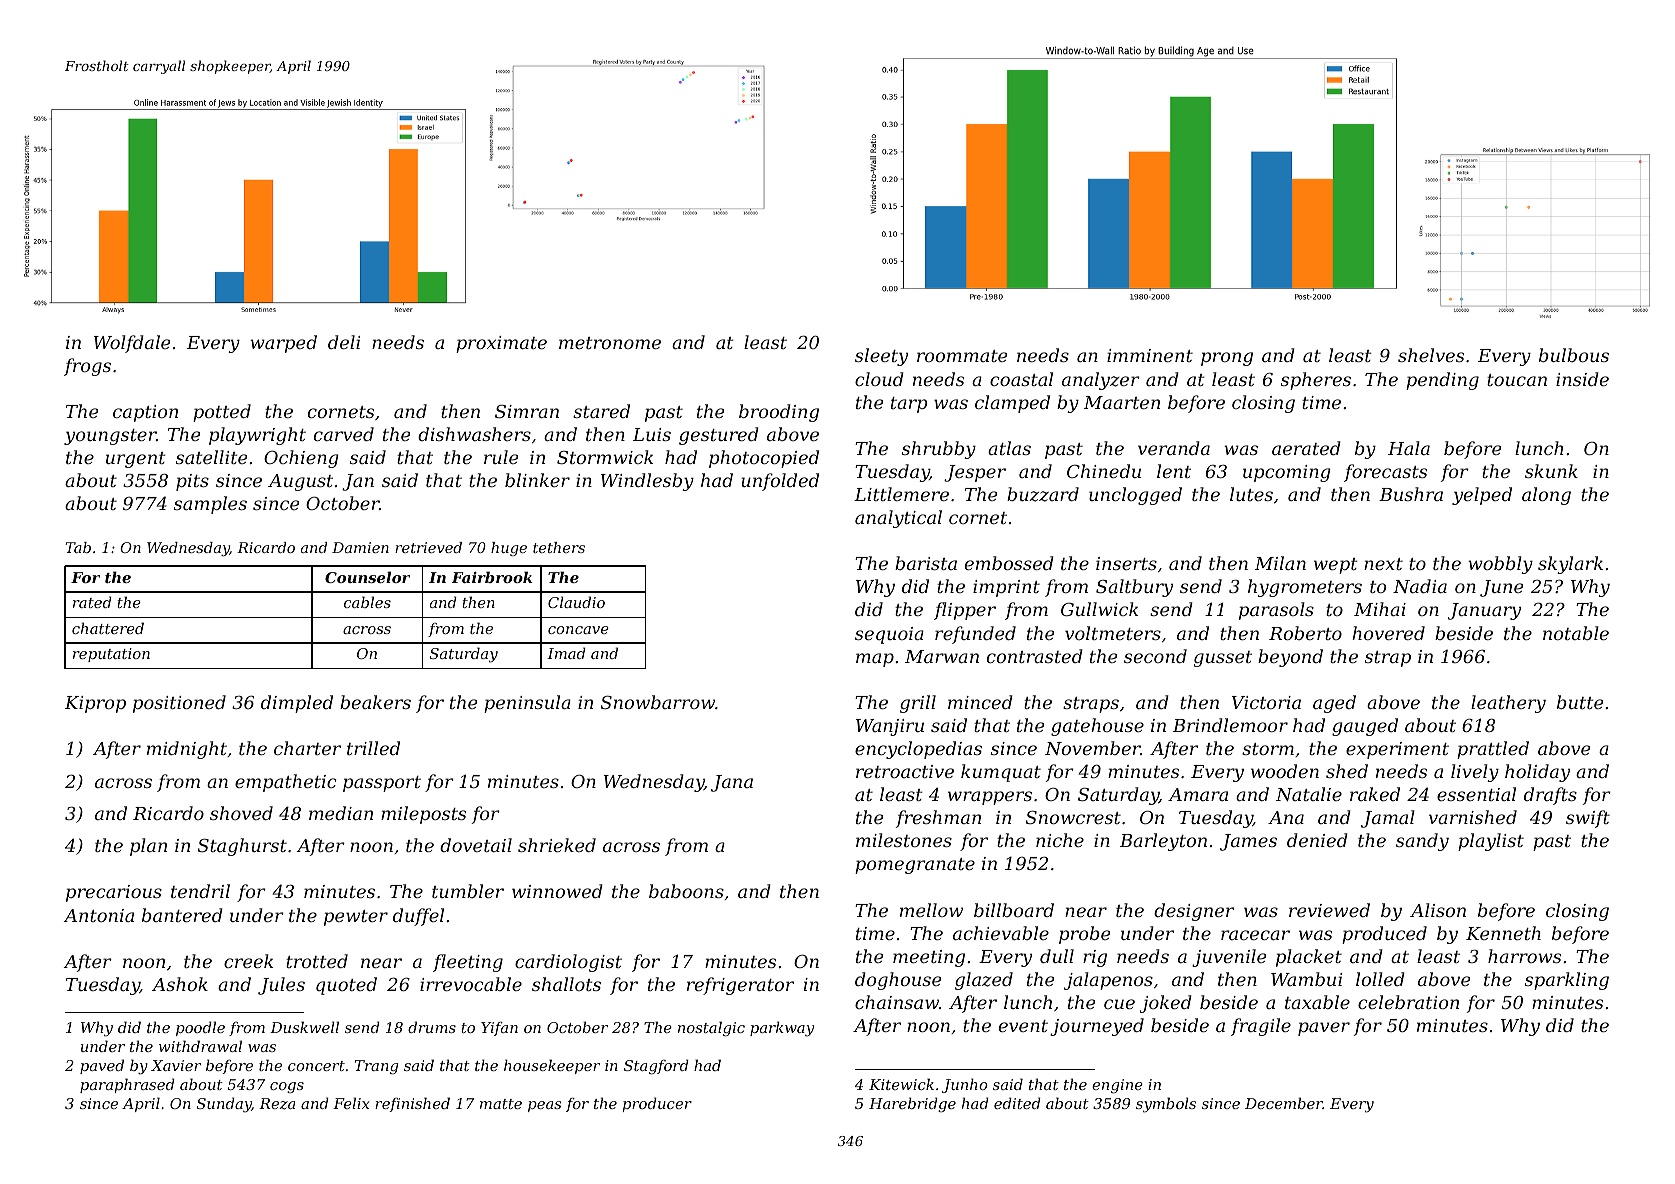  What do you see at coordinates (656, 1067) in the screenshot?
I see `Stagford` at bounding box center [656, 1067].
